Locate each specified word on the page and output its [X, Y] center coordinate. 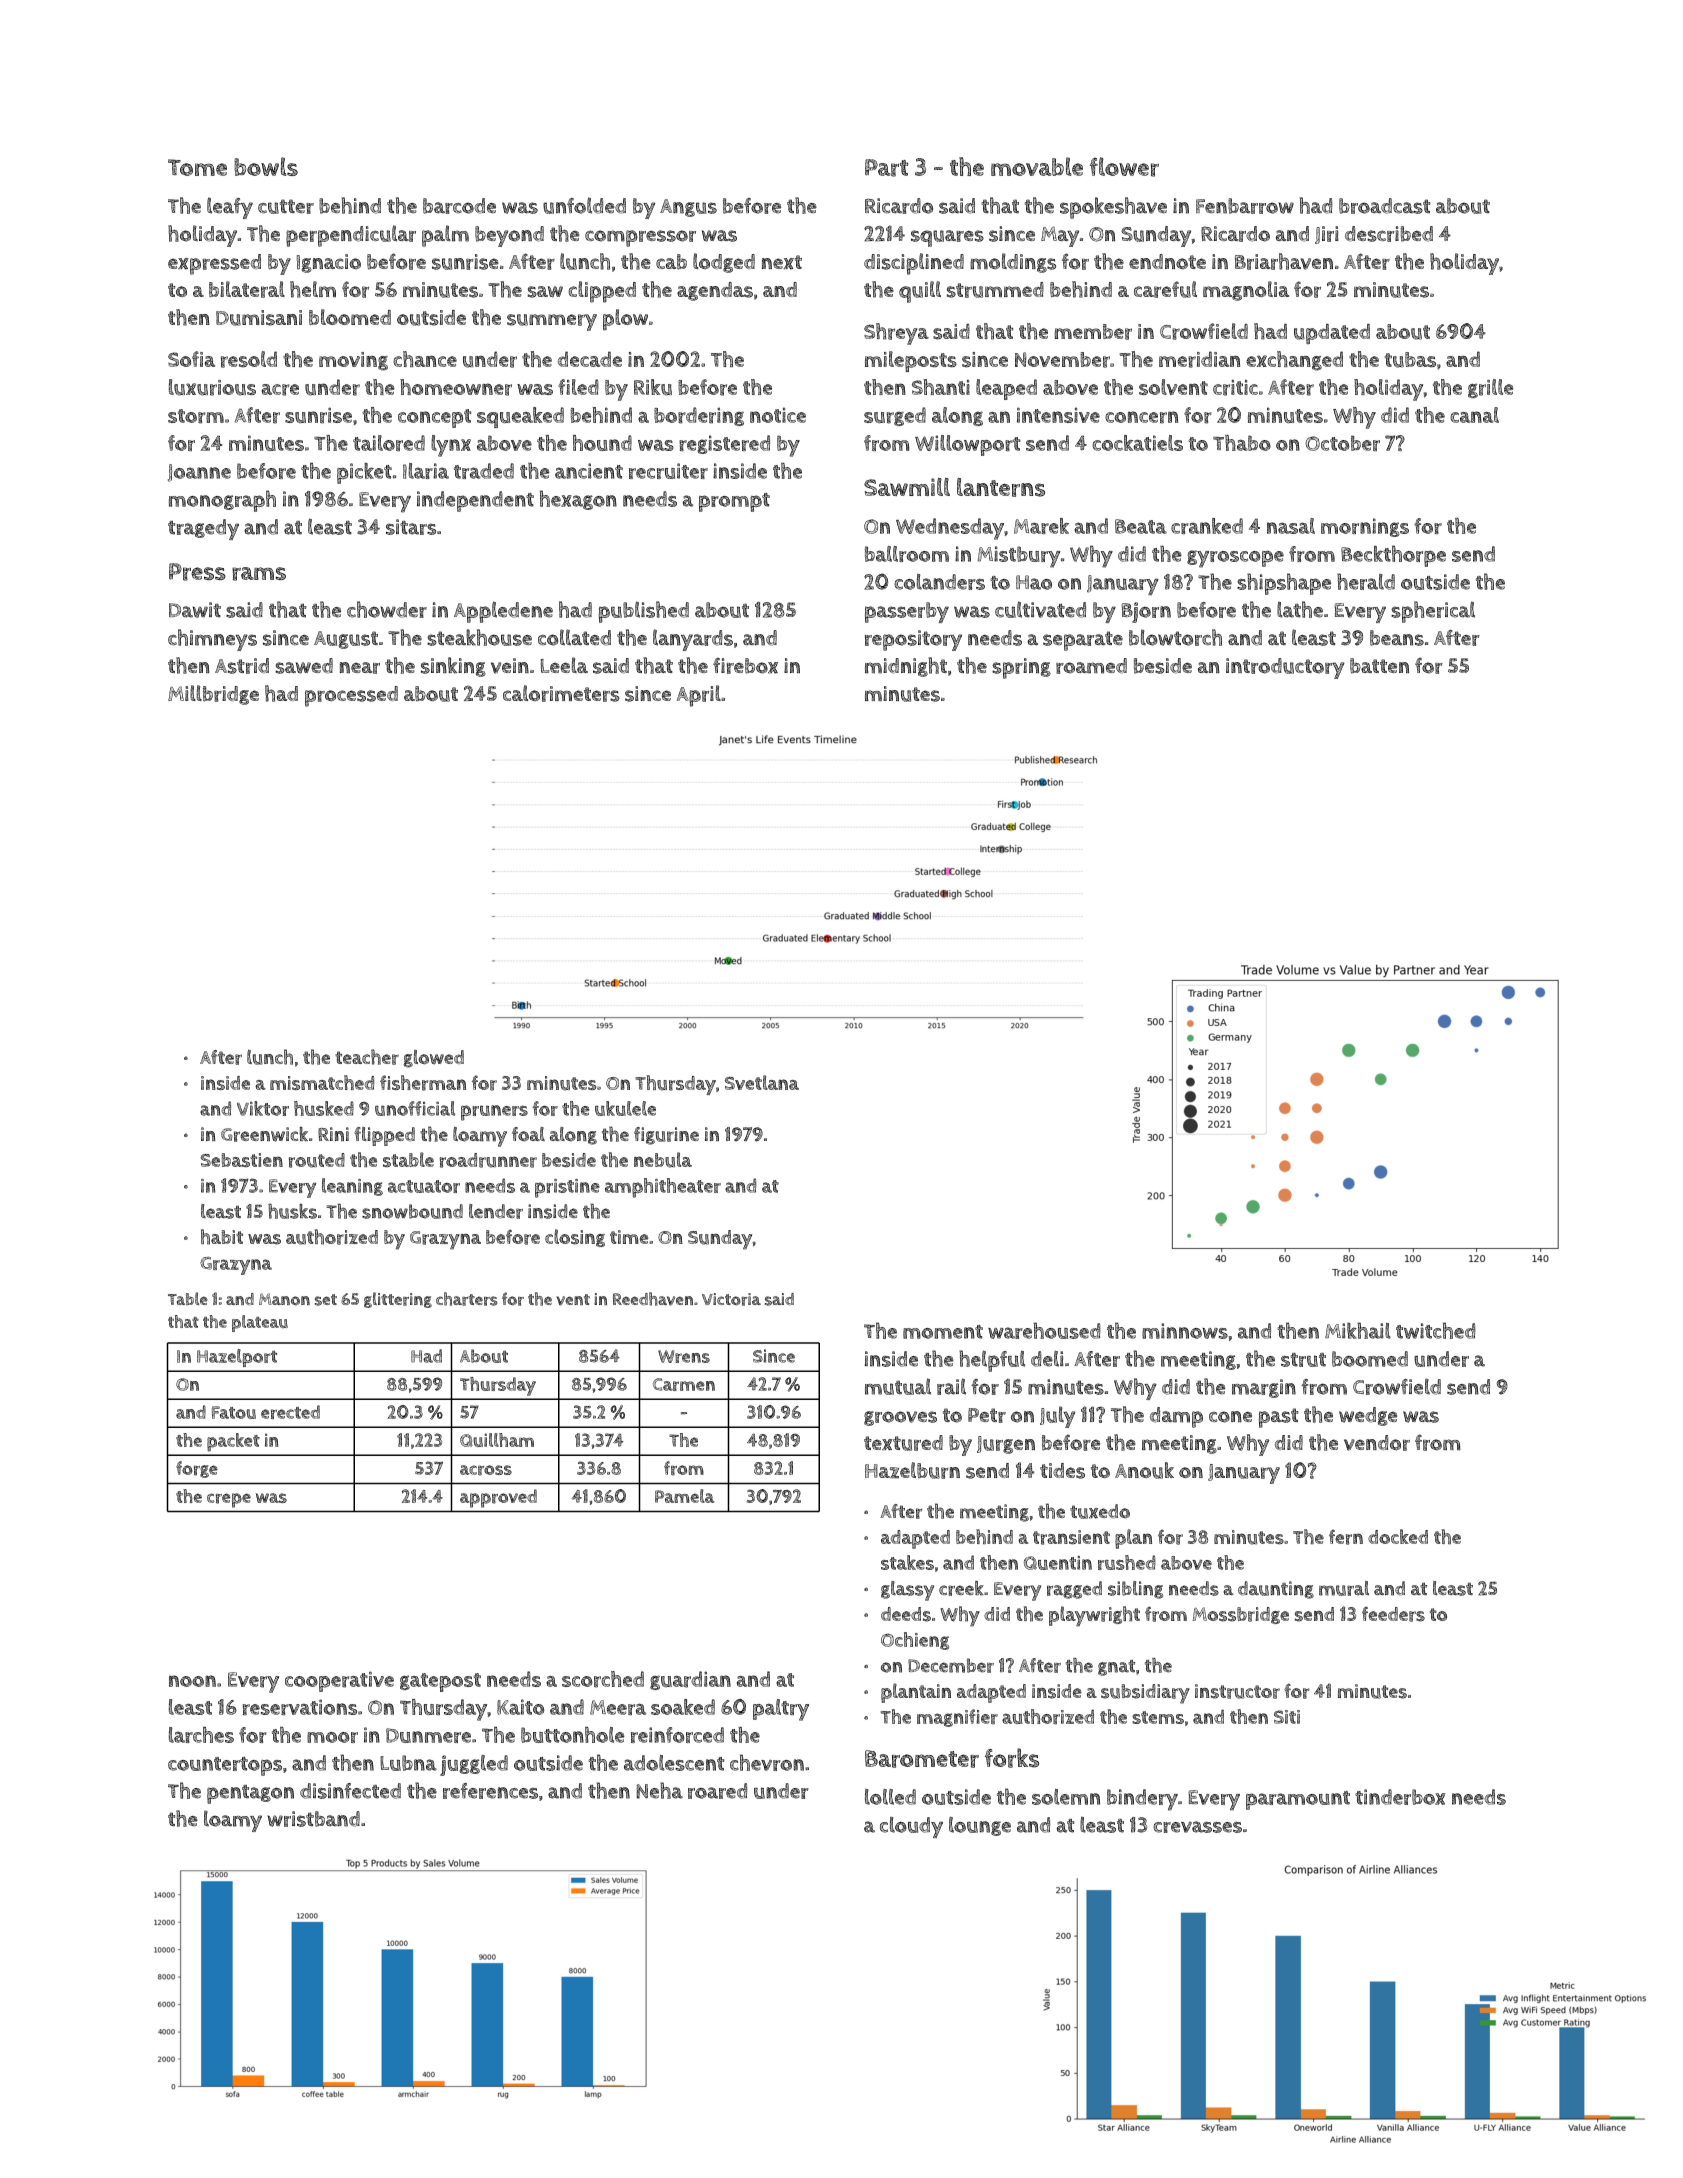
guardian [690, 1680]
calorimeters [561, 693]
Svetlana [762, 1082]
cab [671, 262]
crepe [229, 1500]
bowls [266, 166]
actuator [424, 1186]
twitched [1436, 1330]
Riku [653, 387]
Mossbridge [1241, 1615]
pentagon [250, 1794]
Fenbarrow [1245, 206]
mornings [1365, 527]
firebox [745, 666]
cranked [1207, 526]
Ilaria [426, 471]
